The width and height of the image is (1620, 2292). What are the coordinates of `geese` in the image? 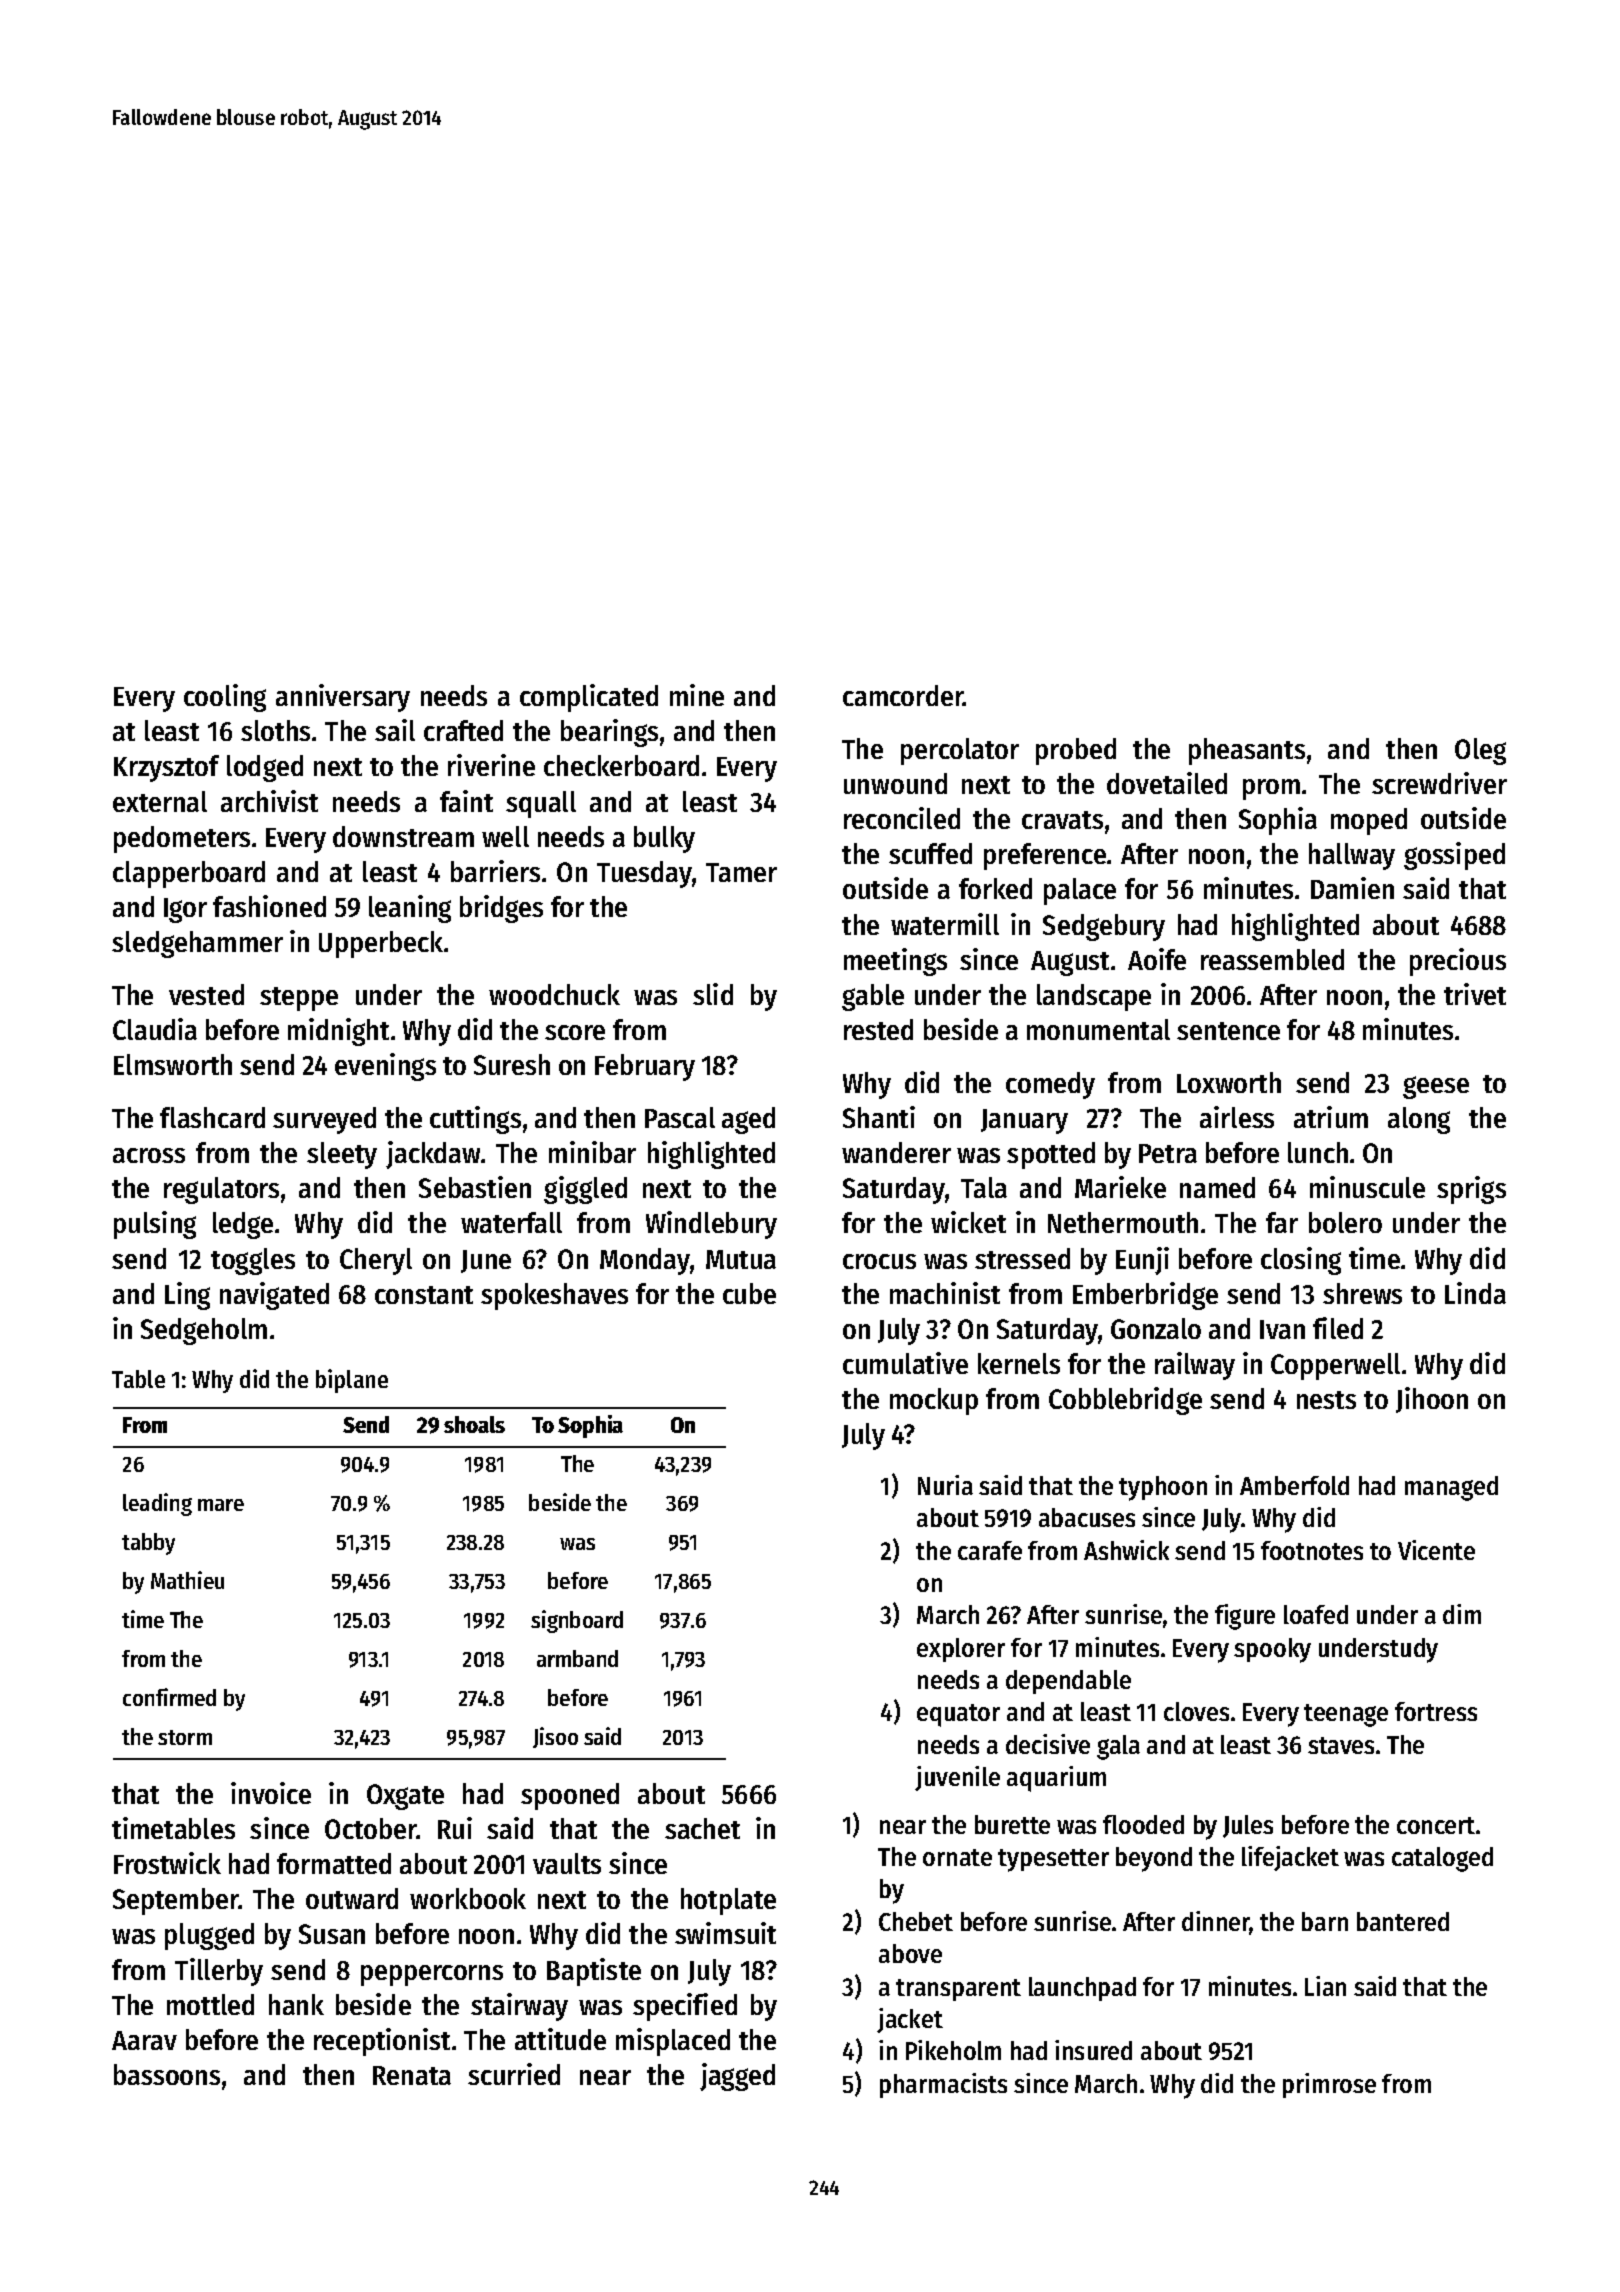 It's located at (1436, 1087).
